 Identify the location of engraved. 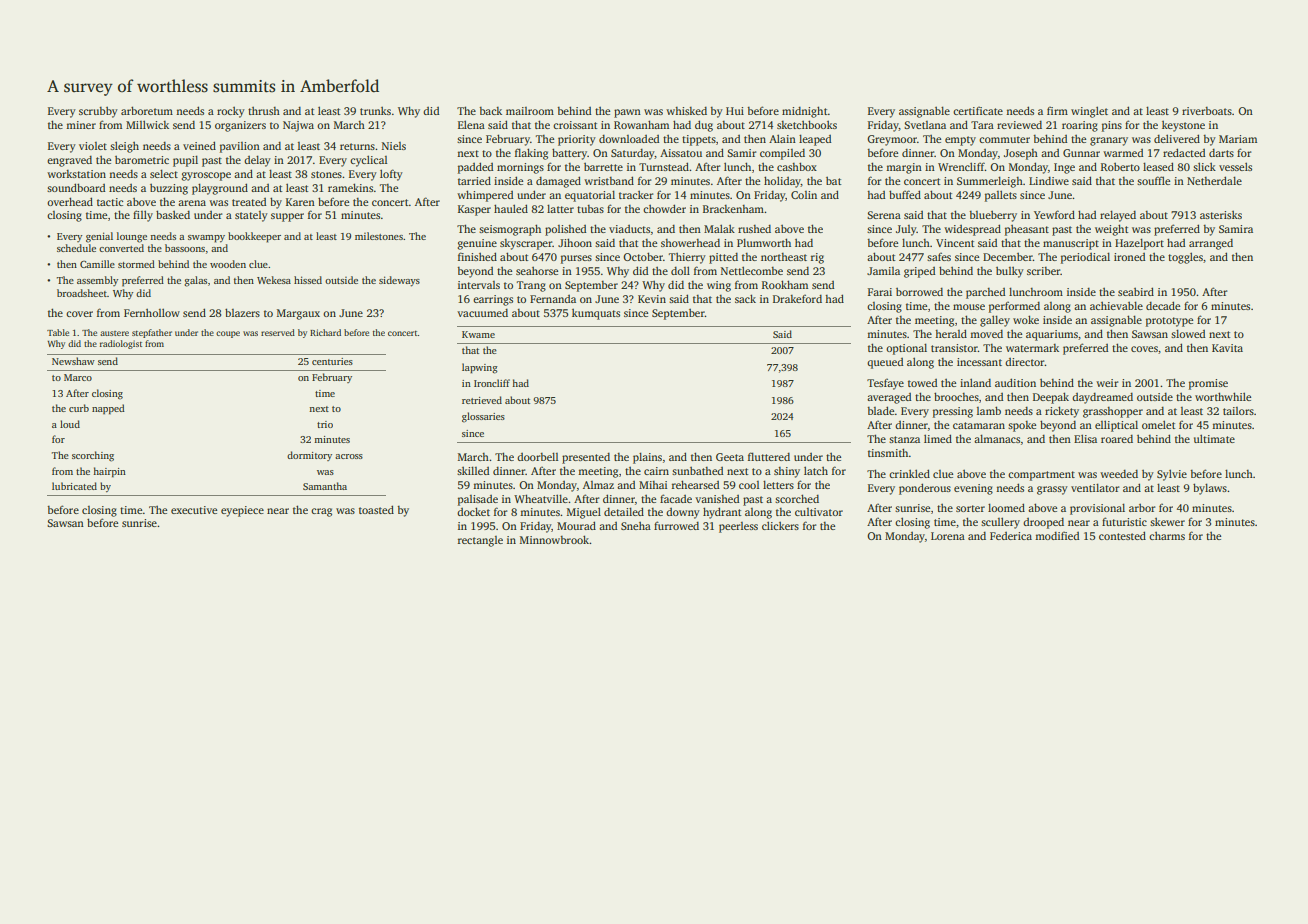
(69, 161).
